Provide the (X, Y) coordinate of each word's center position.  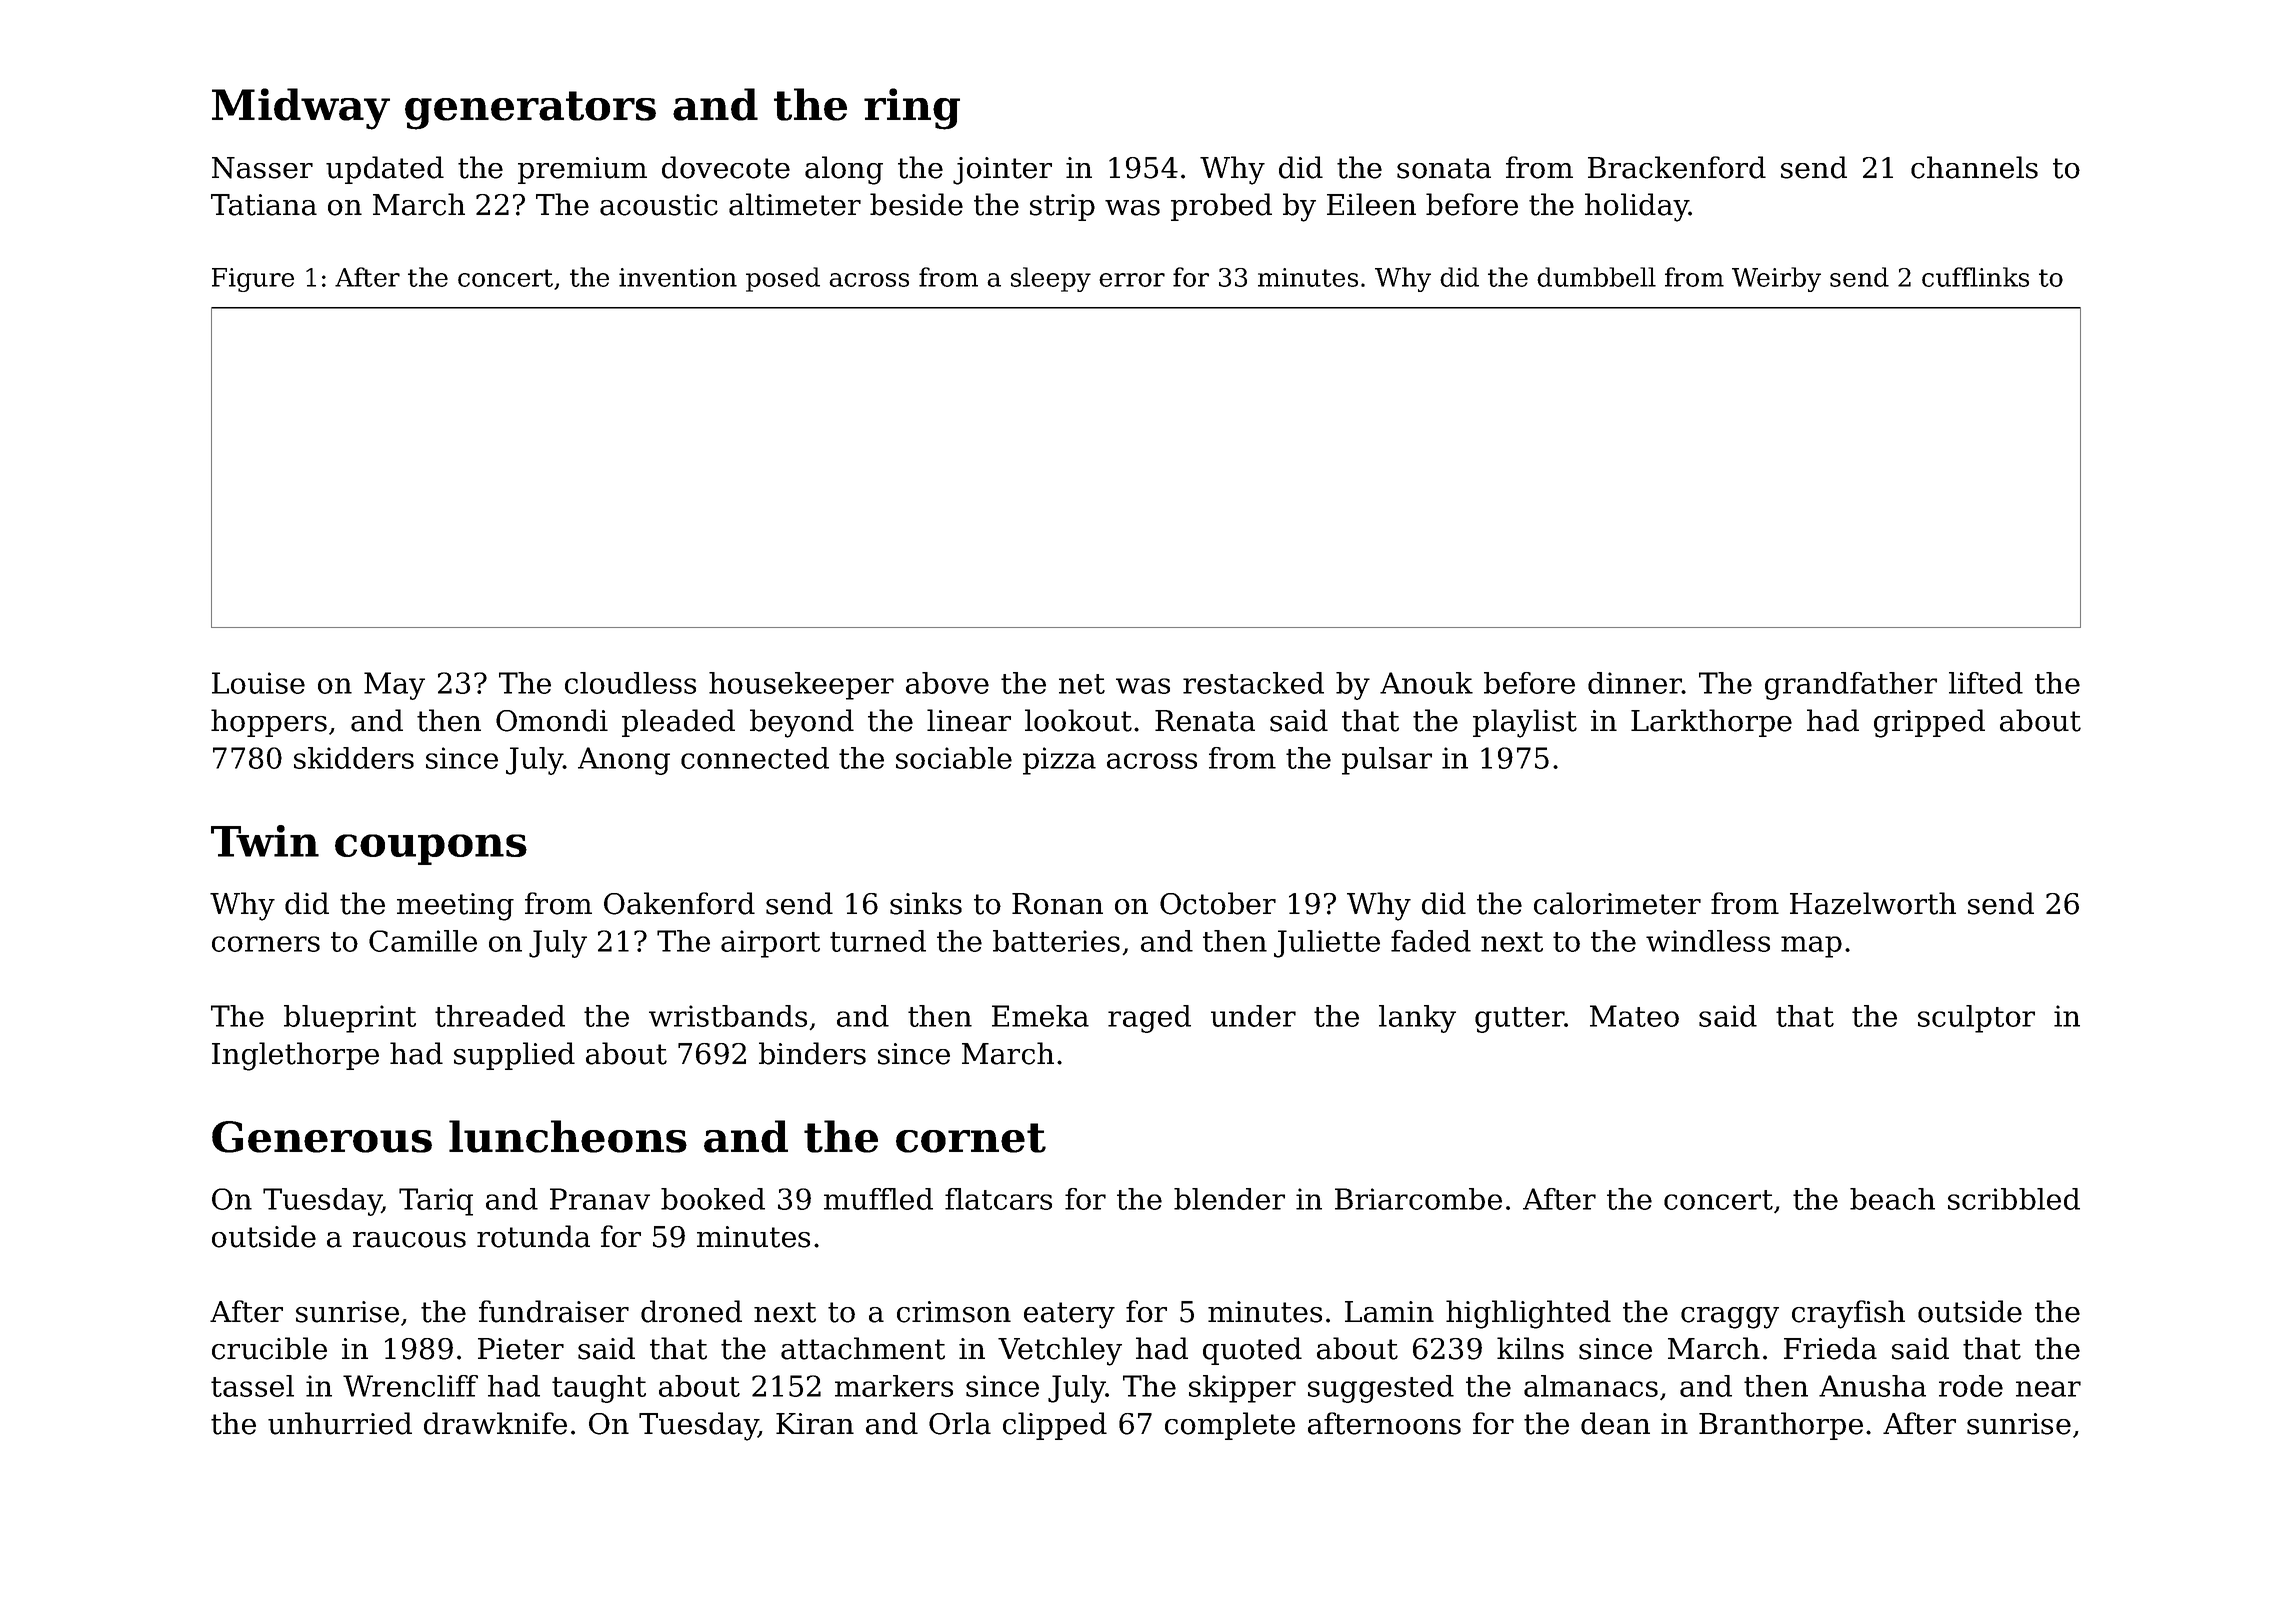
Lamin (1389, 1312)
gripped (1929, 723)
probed (1221, 207)
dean (1615, 1423)
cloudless (630, 683)
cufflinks (1975, 277)
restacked (1253, 683)
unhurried (340, 1423)
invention (678, 277)
